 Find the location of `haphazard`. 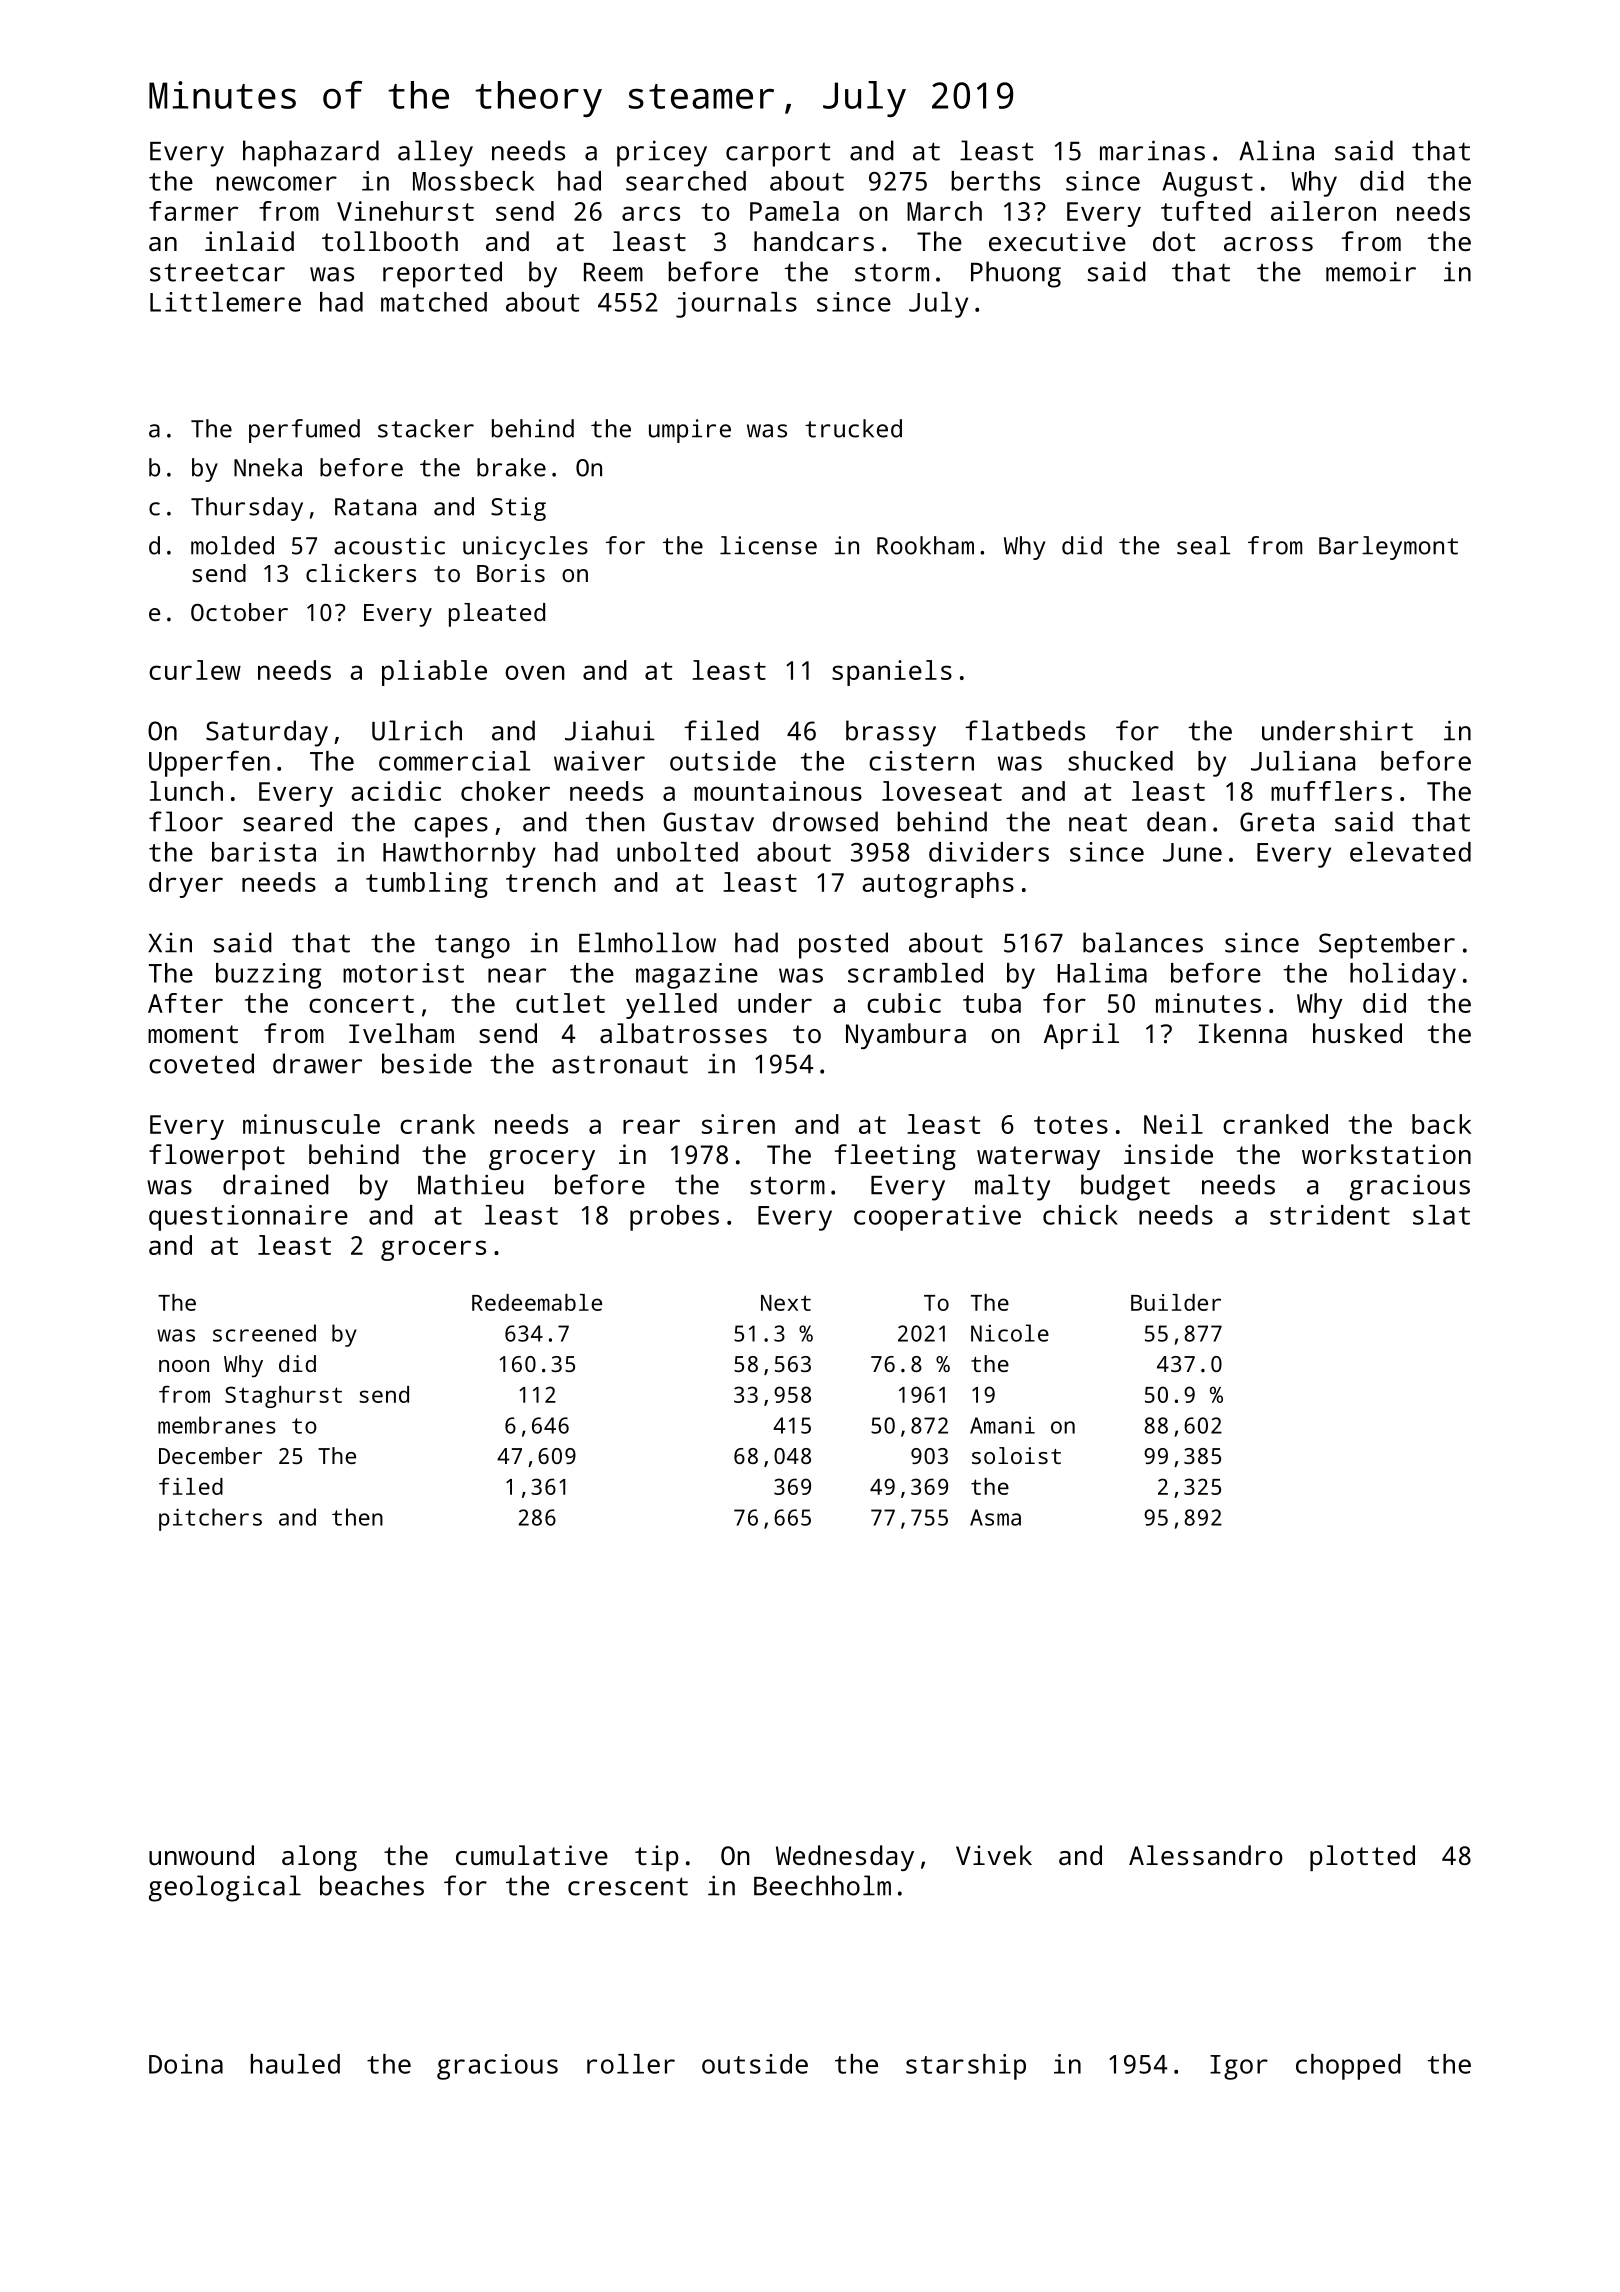

haphazard is located at coordinates (311, 153).
